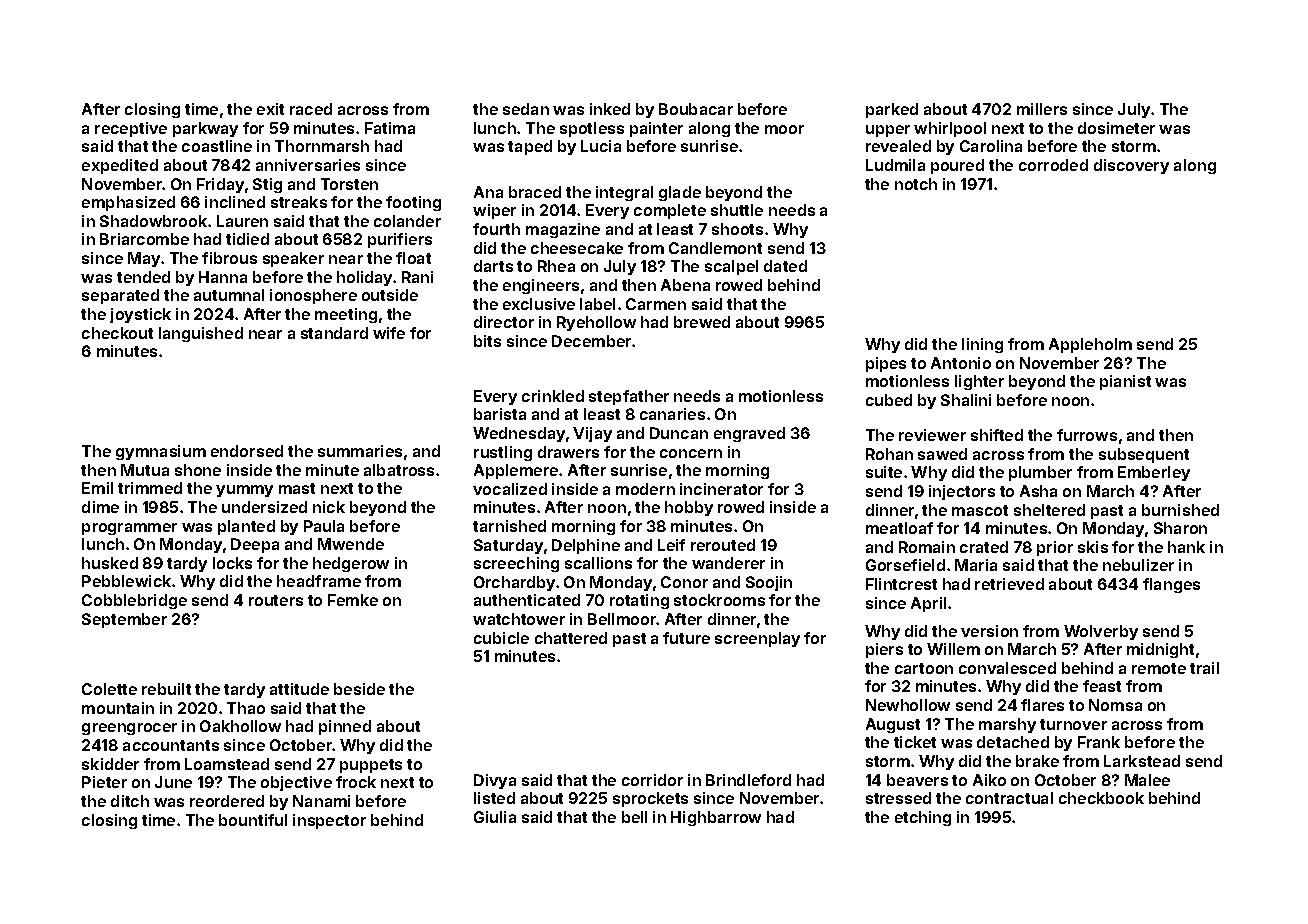 This document has height=924, width=1308. Describe the element at coordinates (1116, 128) in the document. I see `dosimeter` at that location.
